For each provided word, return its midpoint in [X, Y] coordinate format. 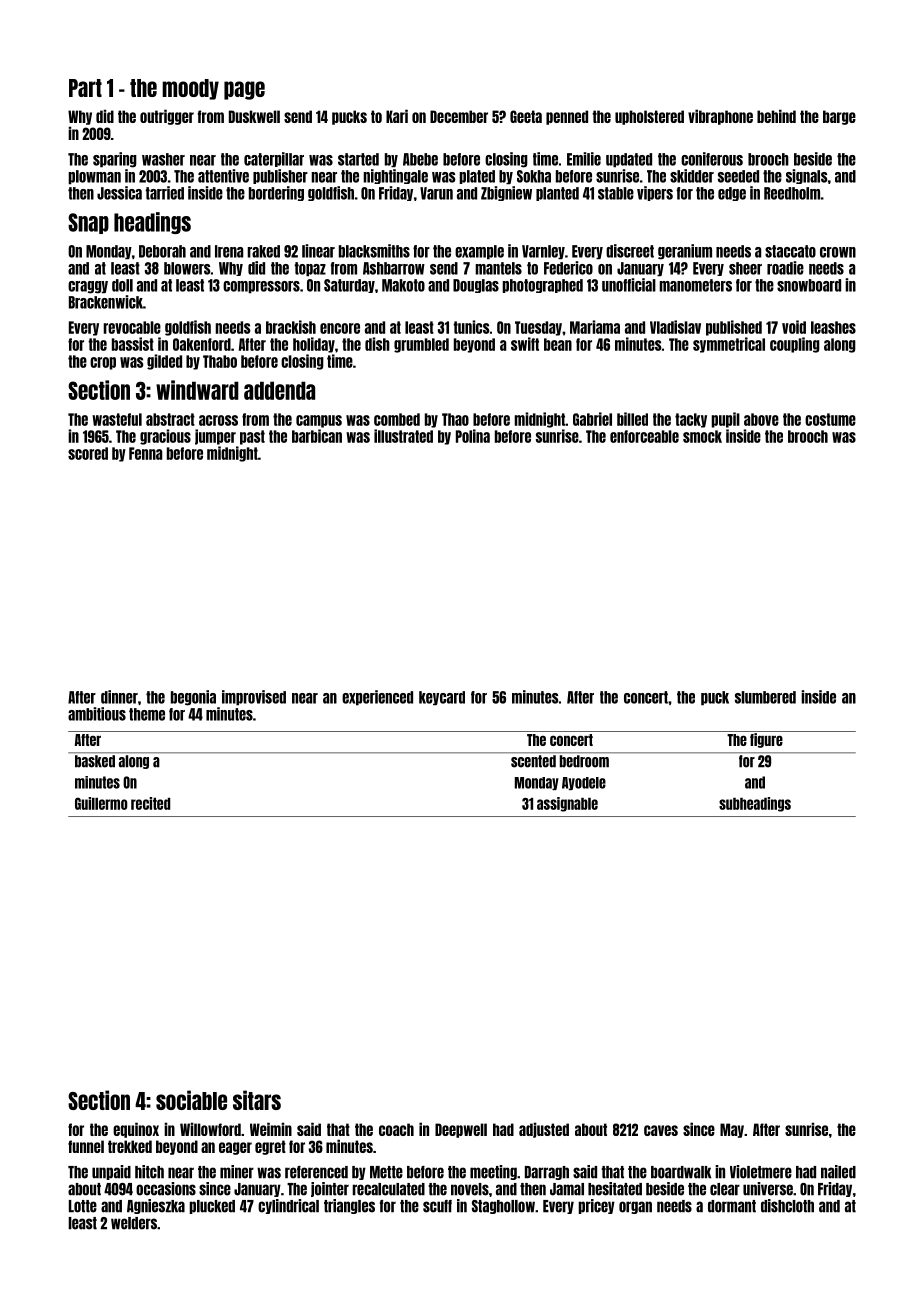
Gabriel [592, 419]
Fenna [145, 453]
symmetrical [729, 345]
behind [776, 116]
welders [134, 1223]
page [244, 90]
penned [567, 117]
